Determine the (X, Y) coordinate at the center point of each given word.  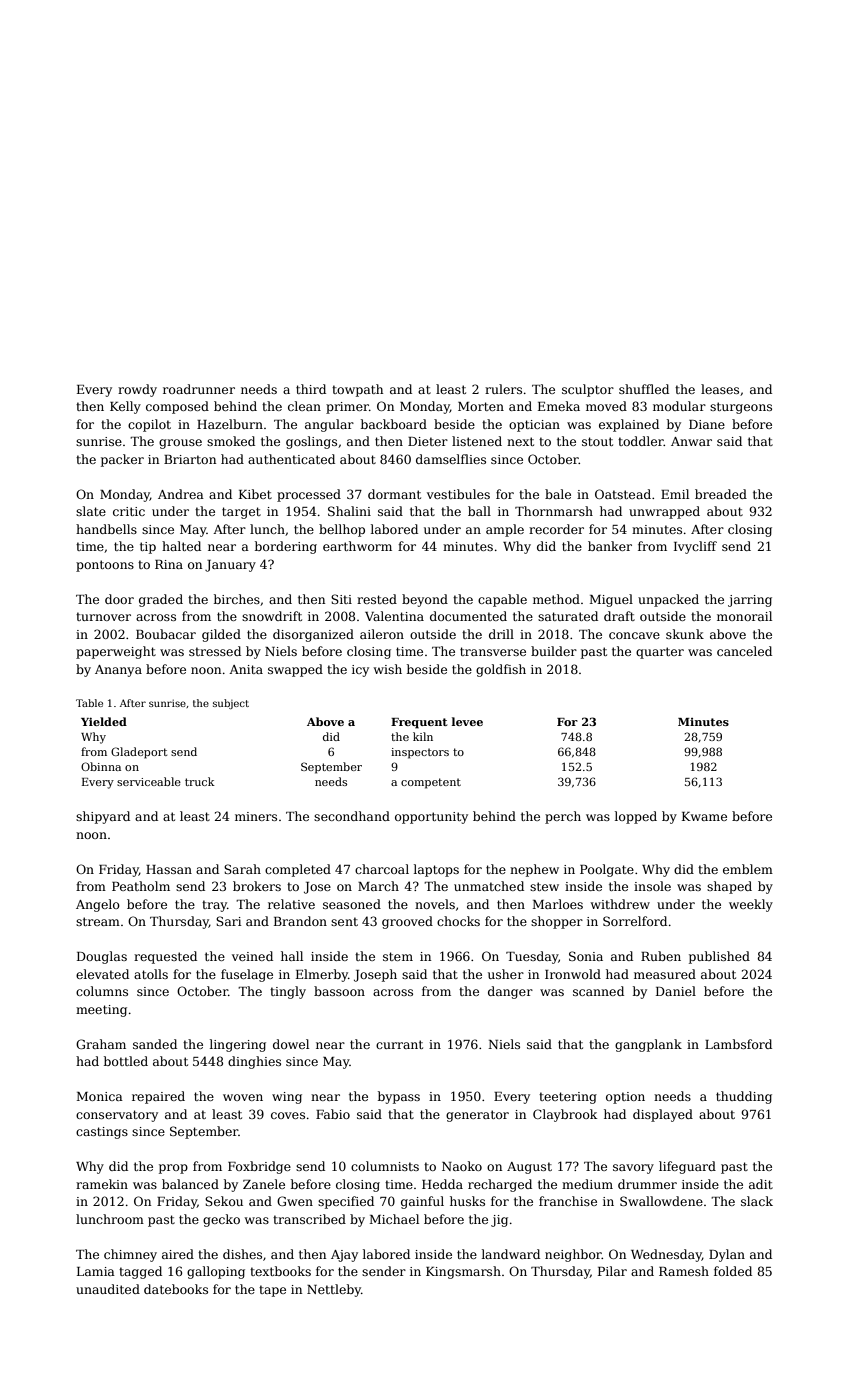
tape (272, 1291)
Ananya (118, 671)
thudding (744, 1097)
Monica (100, 1096)
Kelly (125, 407)
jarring (750, 601)
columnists (385, 1166)
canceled (744, 651)
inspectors (420, 753)
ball (479, 511)
